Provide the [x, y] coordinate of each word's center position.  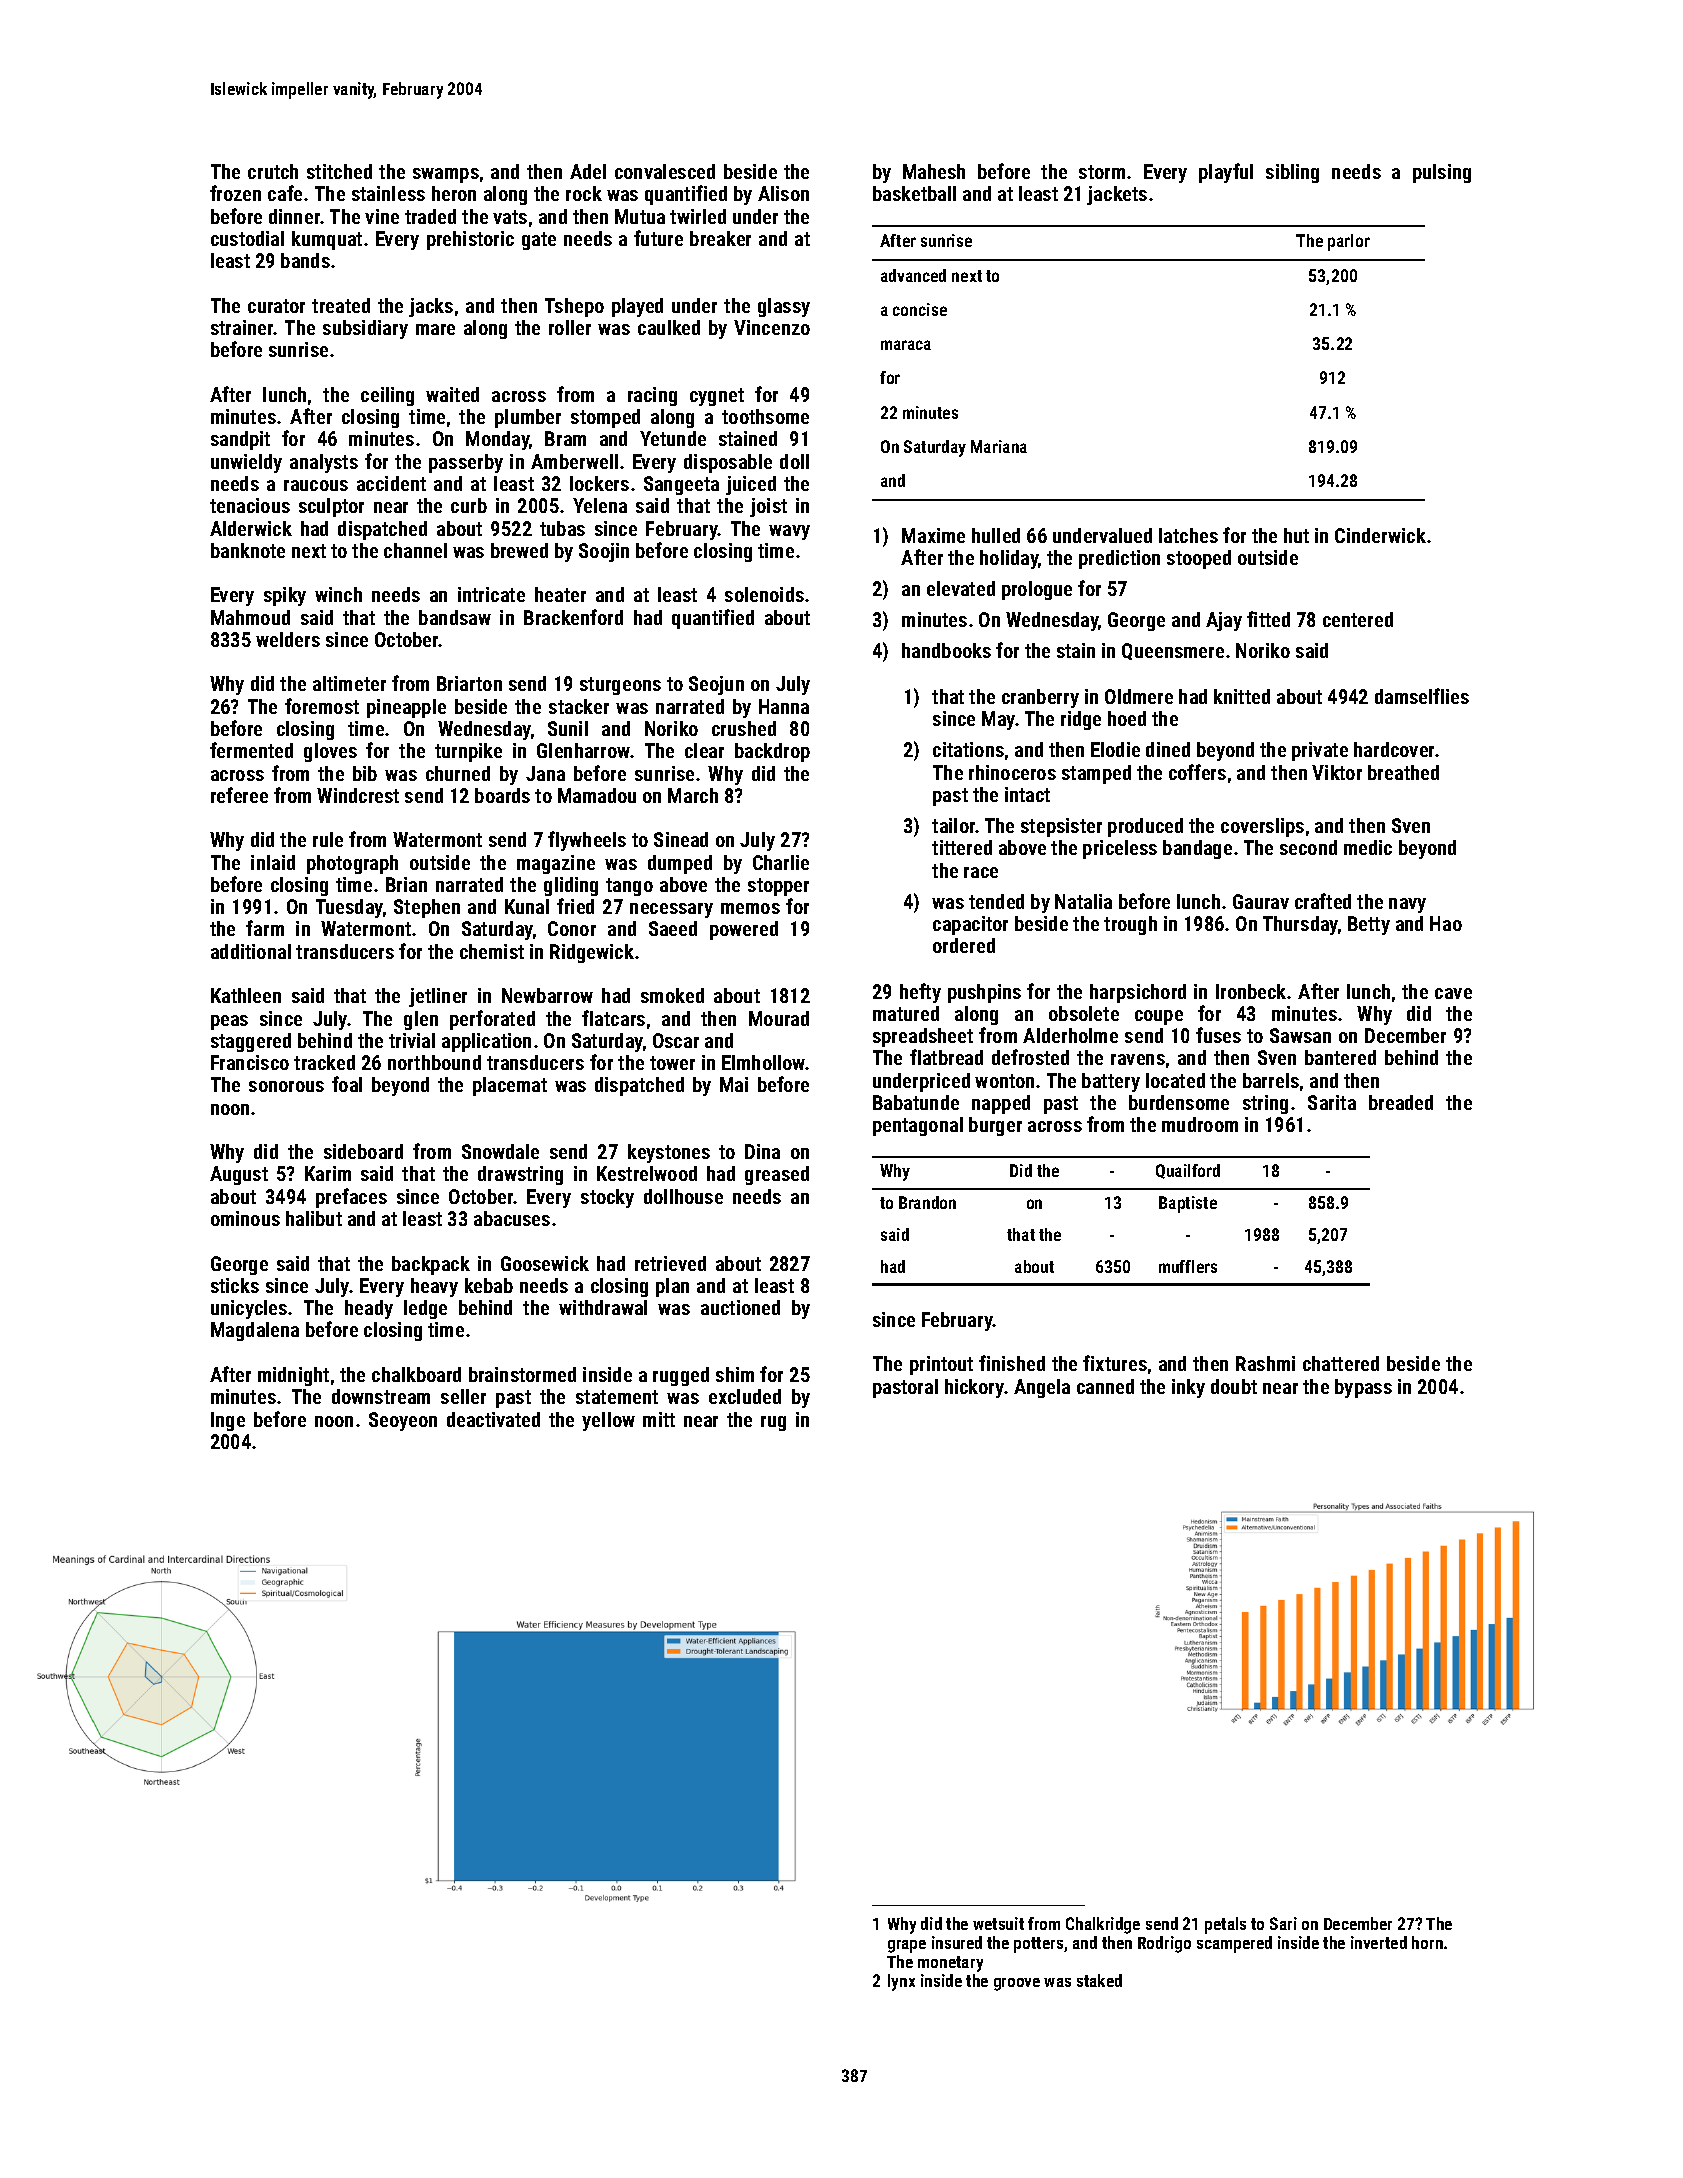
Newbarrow [547, 995]
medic [1368, 847]
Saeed [673, 928]
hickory [975, 1388]
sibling [1292, 173]
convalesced [665, 171]
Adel [588, 171]
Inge [228, 1421]
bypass [1363, 1388]
